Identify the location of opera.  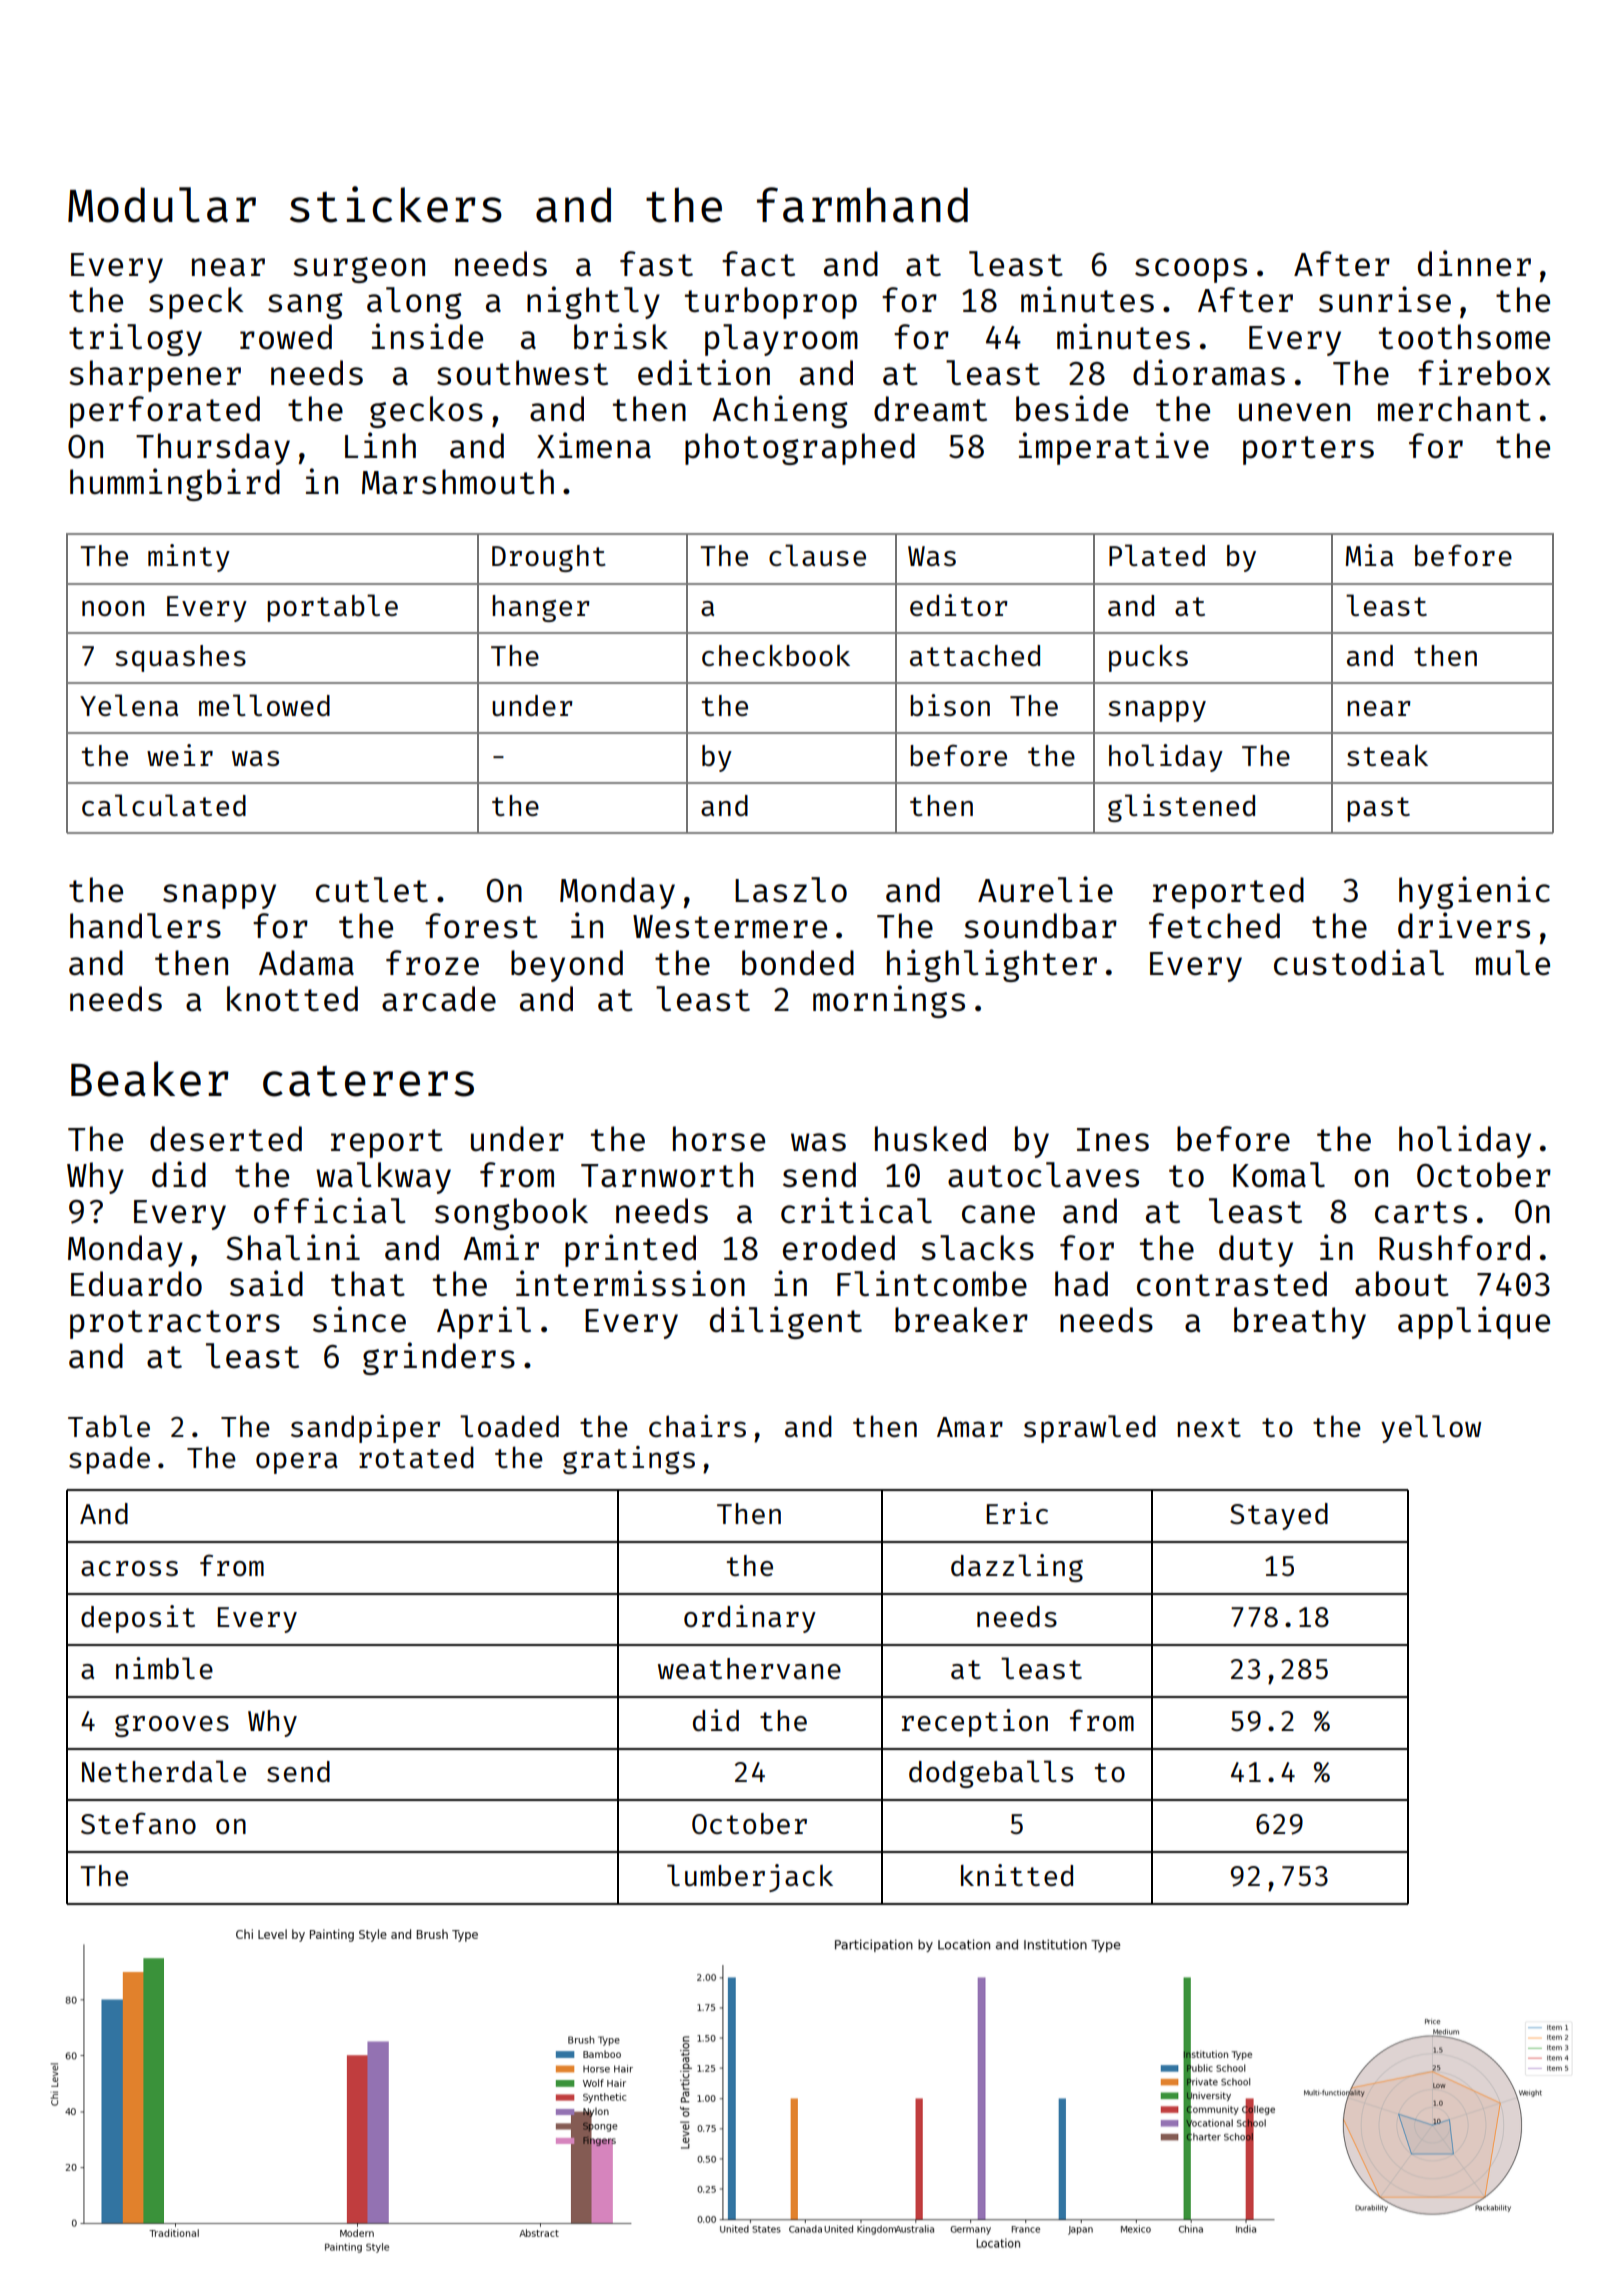
(297, 1463).
